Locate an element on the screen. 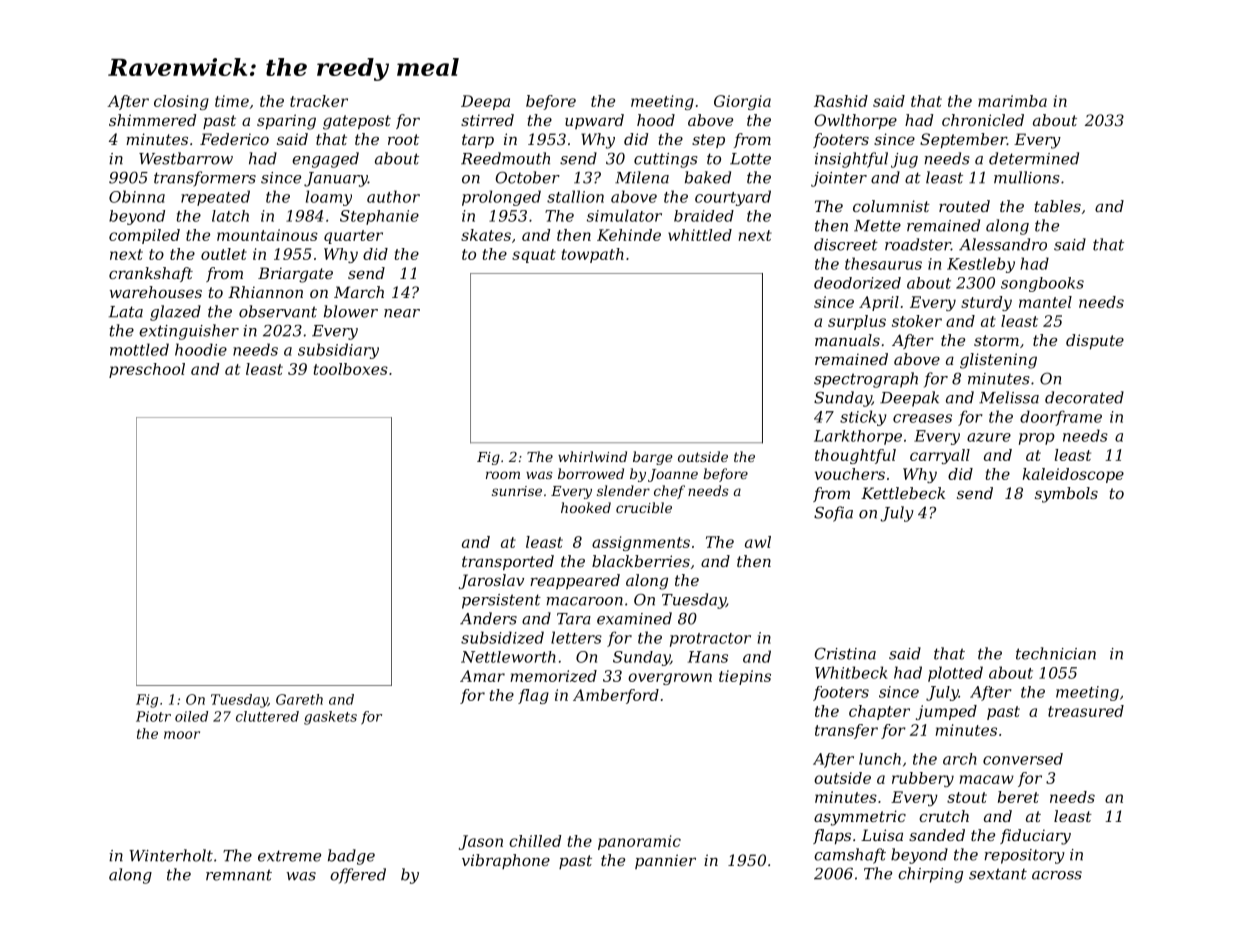  Giorgia is located at coordinates (742, 102).
